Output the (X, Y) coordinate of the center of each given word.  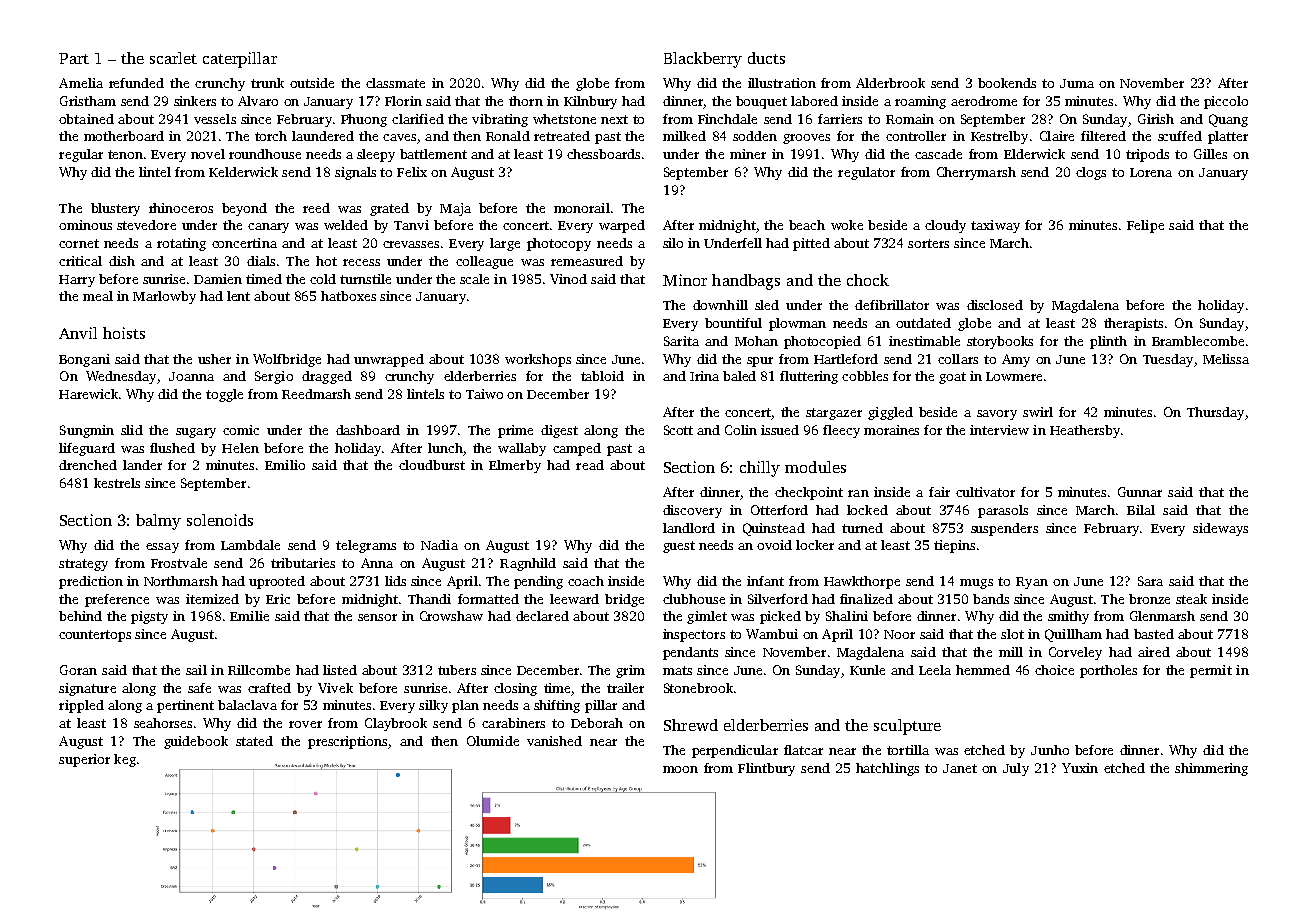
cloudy (945, 226)
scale (474, 279)
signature (87, 689)
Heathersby (1085, 431)
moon (680, 769)
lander (142, 465)
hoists (124, 333)
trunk (267, 83)
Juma (1077, 83)
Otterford (779, 510)
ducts (766, 58)
